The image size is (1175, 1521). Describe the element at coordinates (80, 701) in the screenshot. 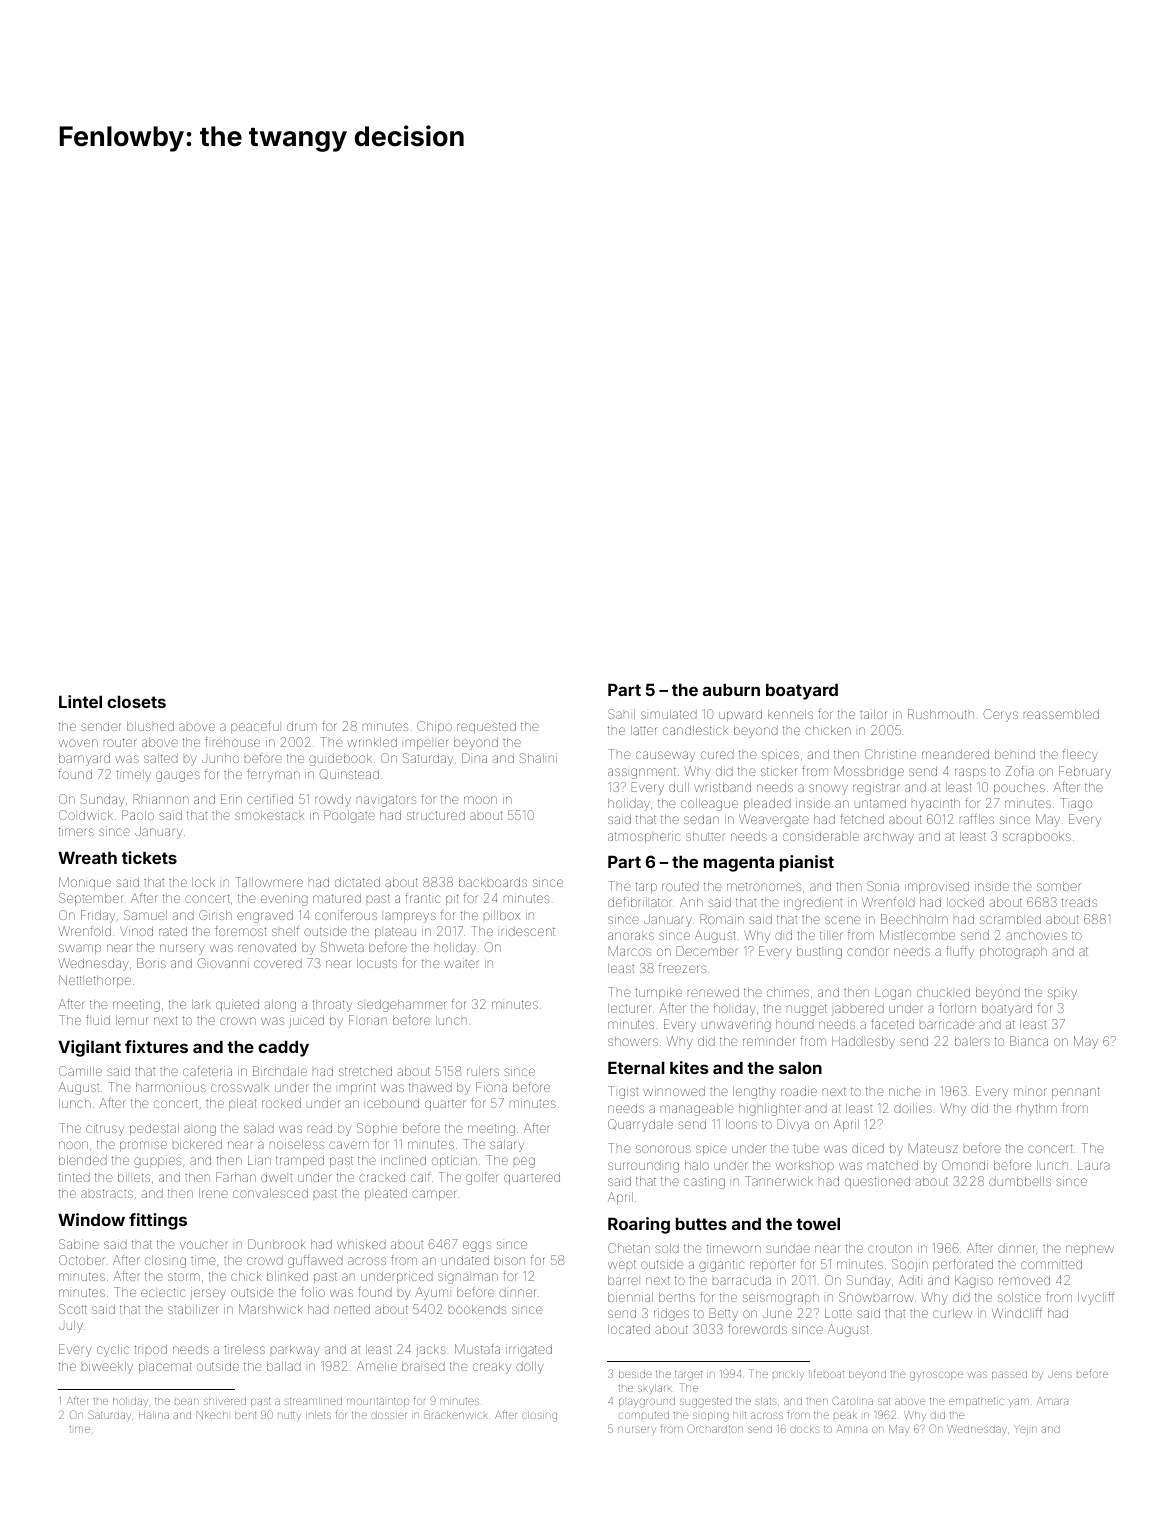

I see `Lintel` at that location.
